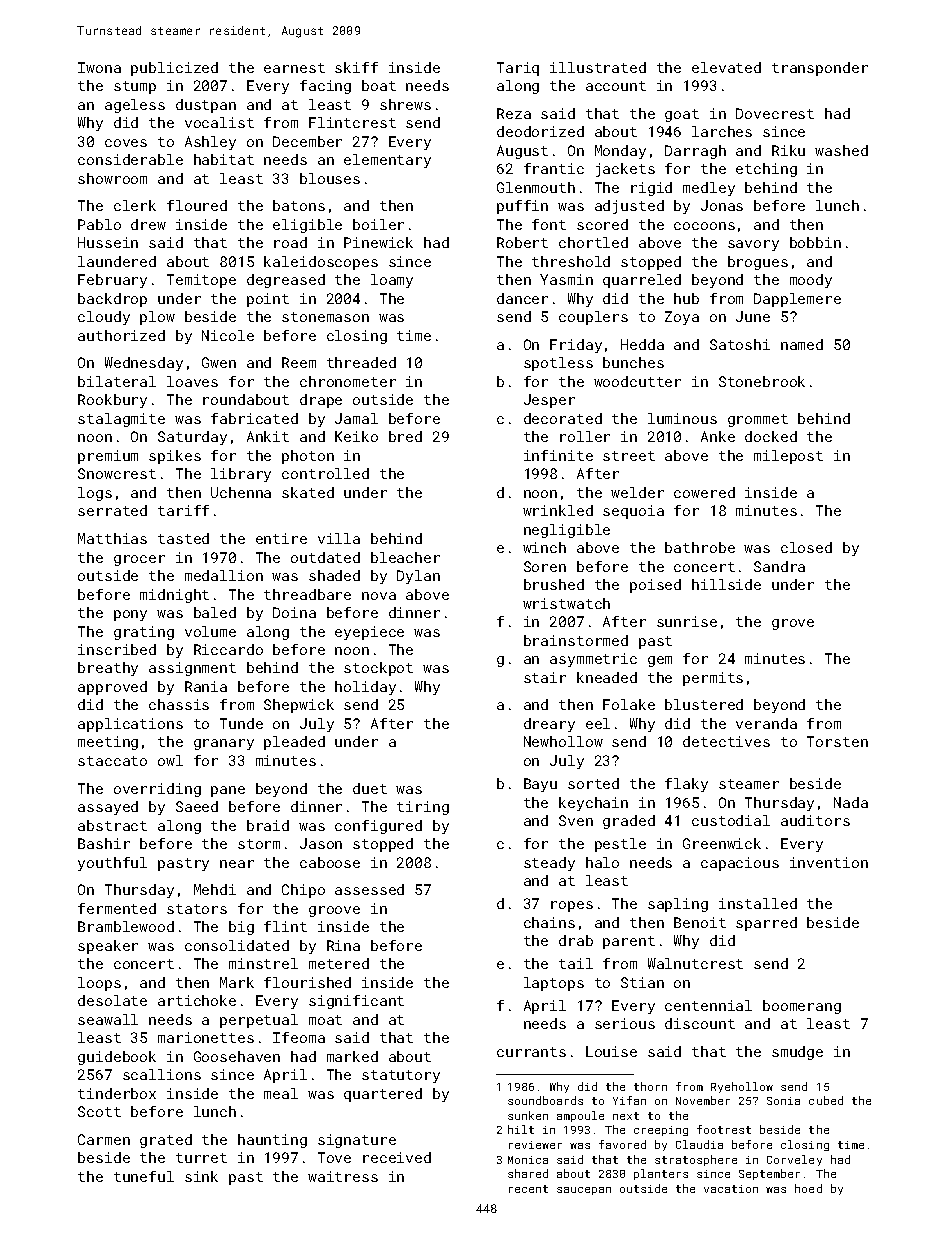 The image size is (952, 1233). What do you see at coordinates (576, 940) in the screenshot?
I see `drab` at bounding box center [576, 940].
